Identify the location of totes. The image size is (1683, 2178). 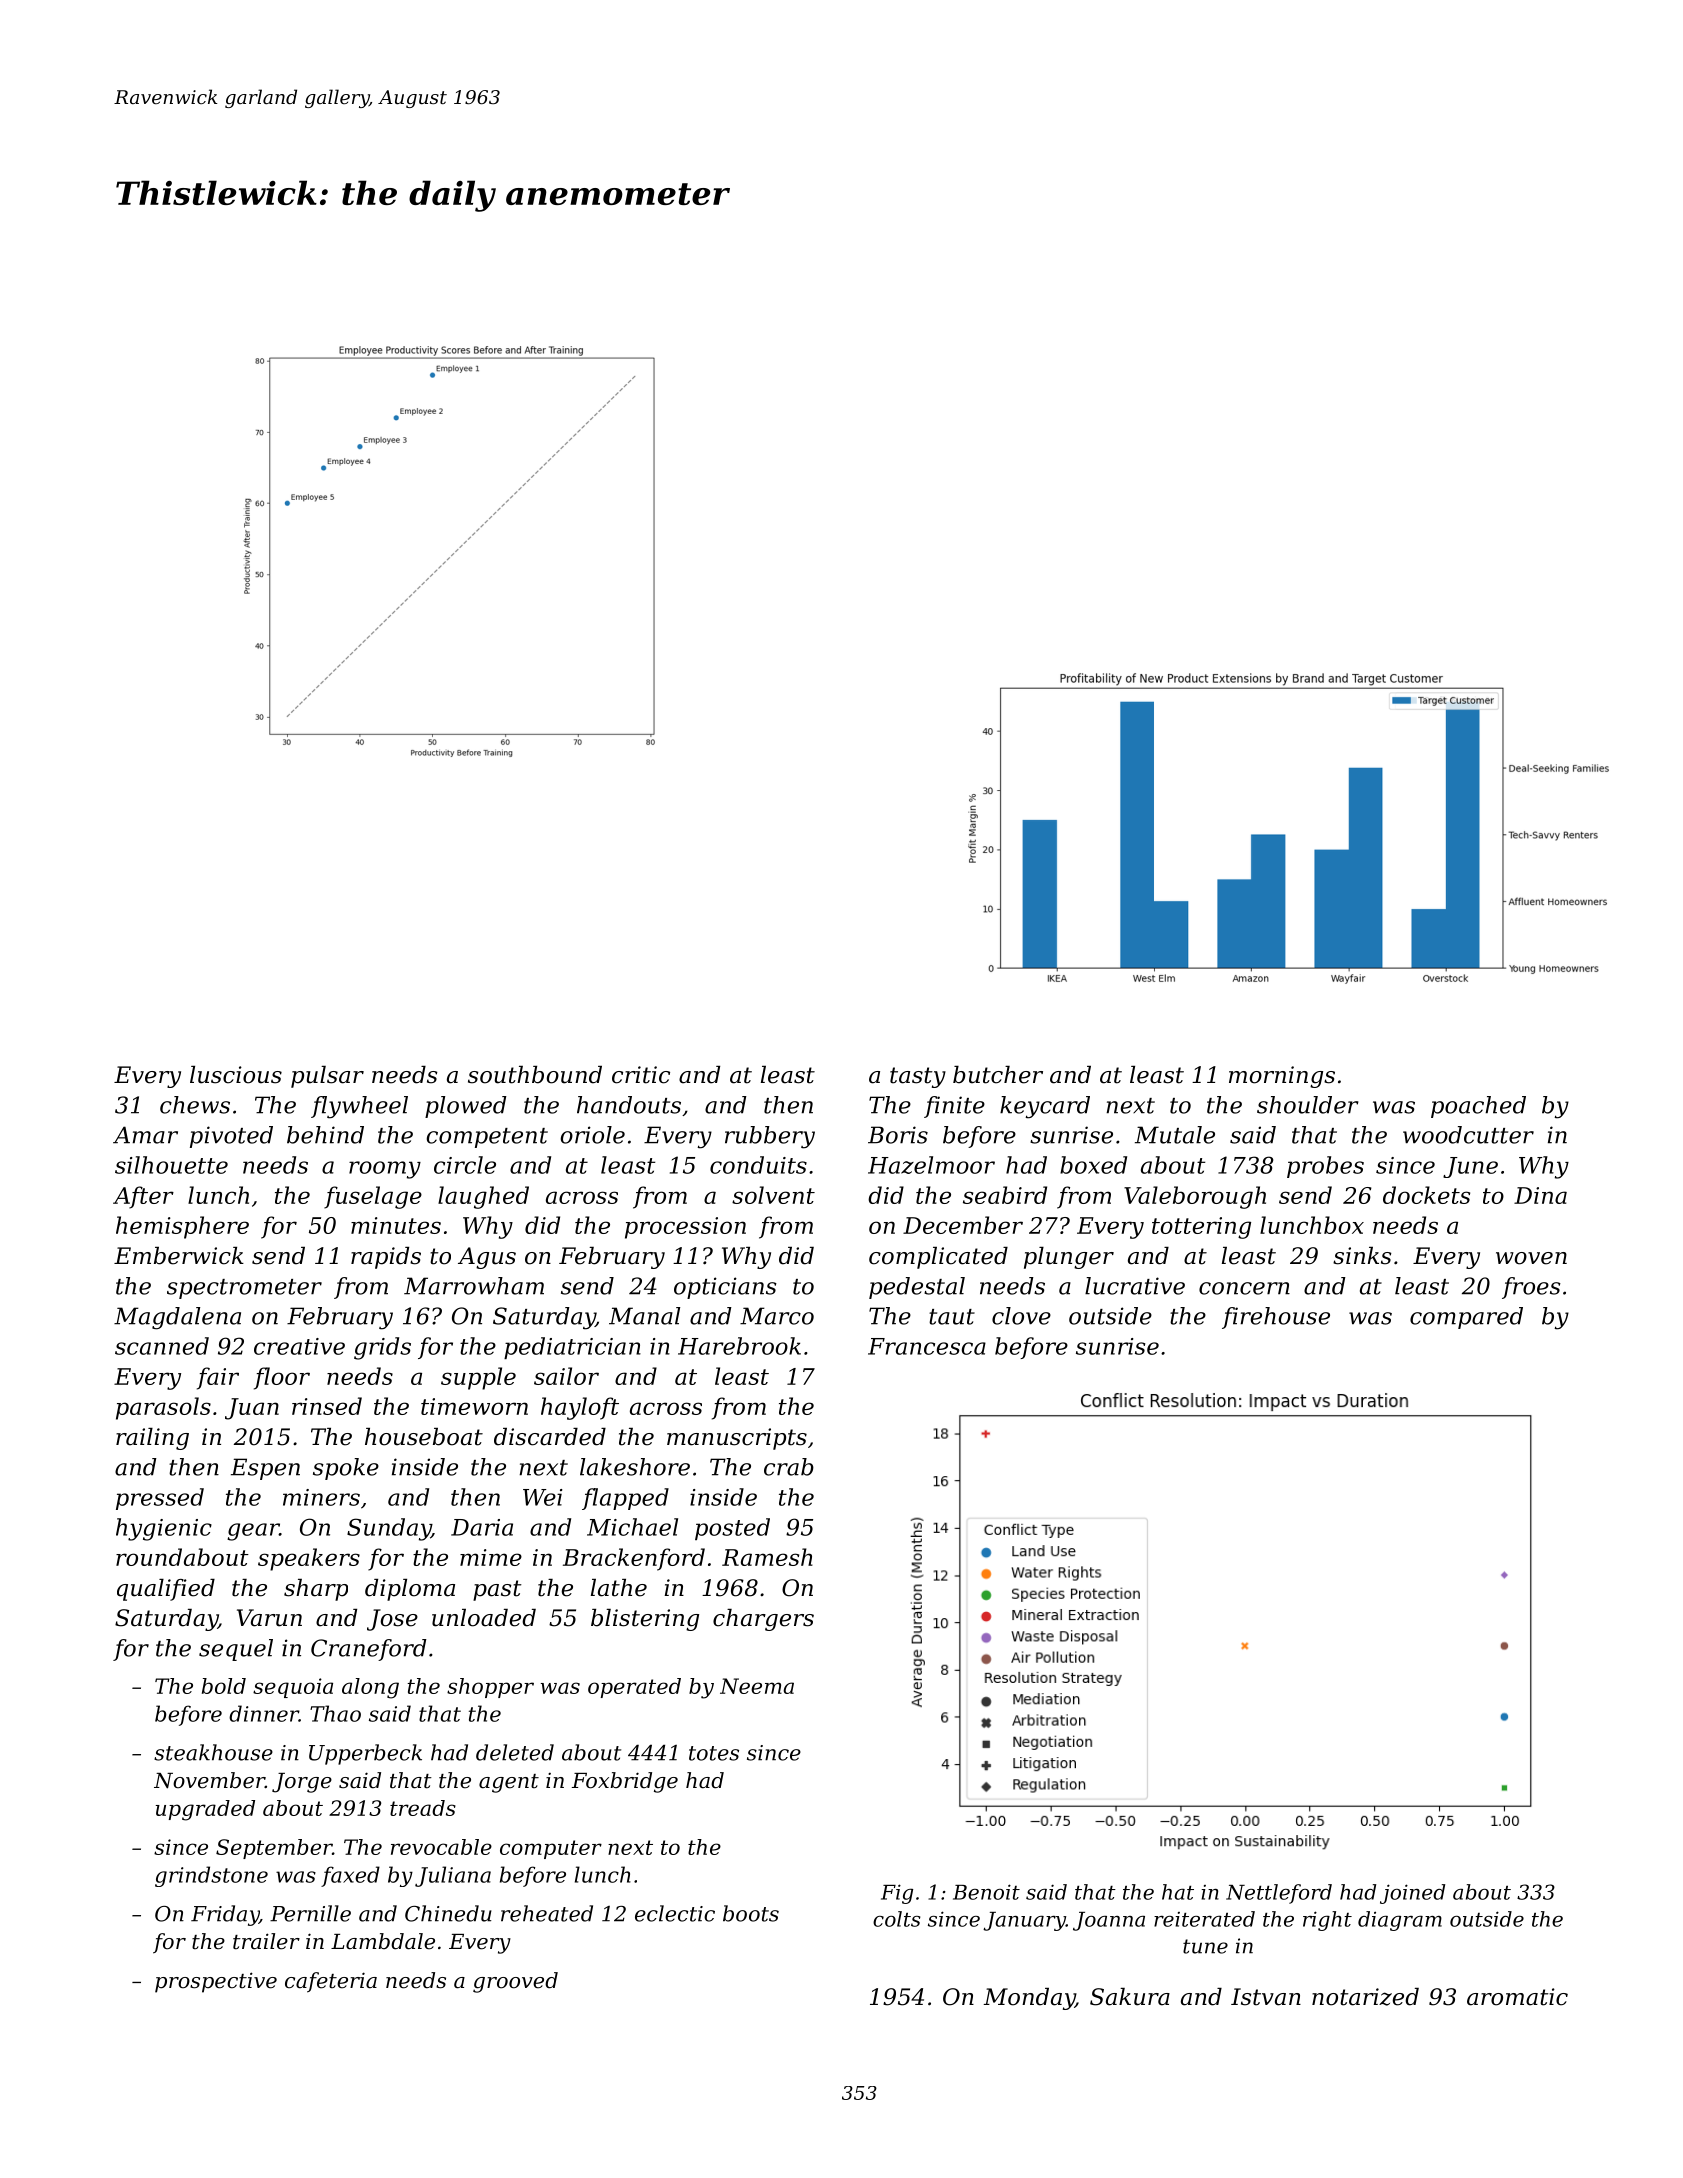
(714, 1753).
